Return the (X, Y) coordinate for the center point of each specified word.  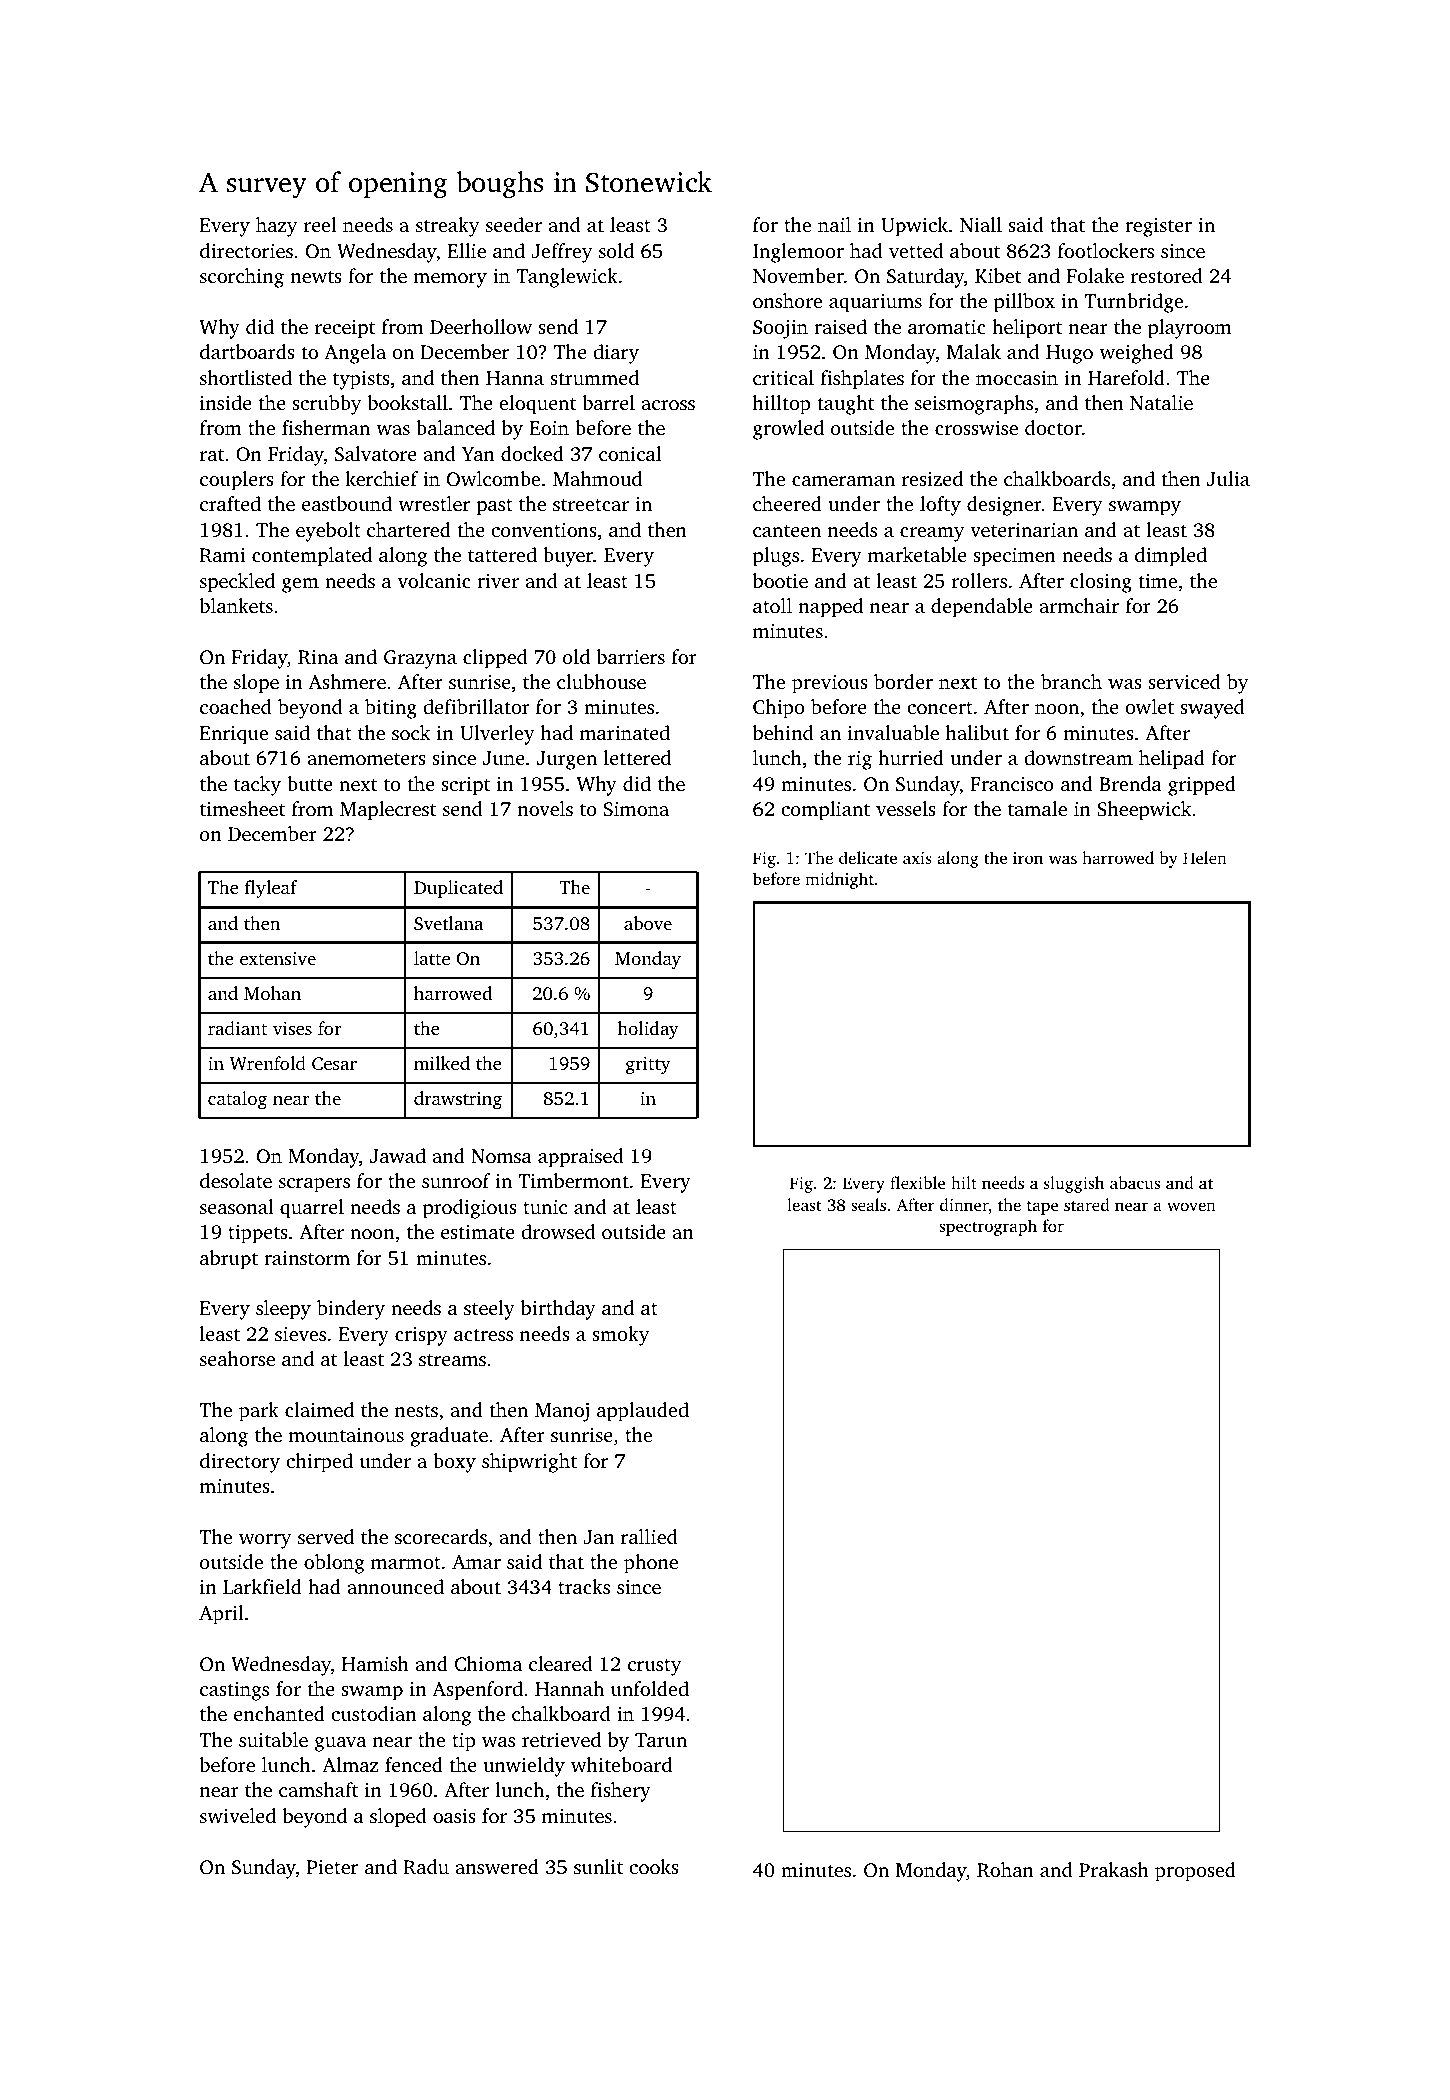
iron (1028, 858)
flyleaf (271, 889)
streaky (447, 227)
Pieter (332, 1867)
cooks (654, 1866)
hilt (964, 1182)
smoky (620, 1336)
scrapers (314, 1185)
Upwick (914, 227)
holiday (648, 1030)
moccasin (1017, 378)
